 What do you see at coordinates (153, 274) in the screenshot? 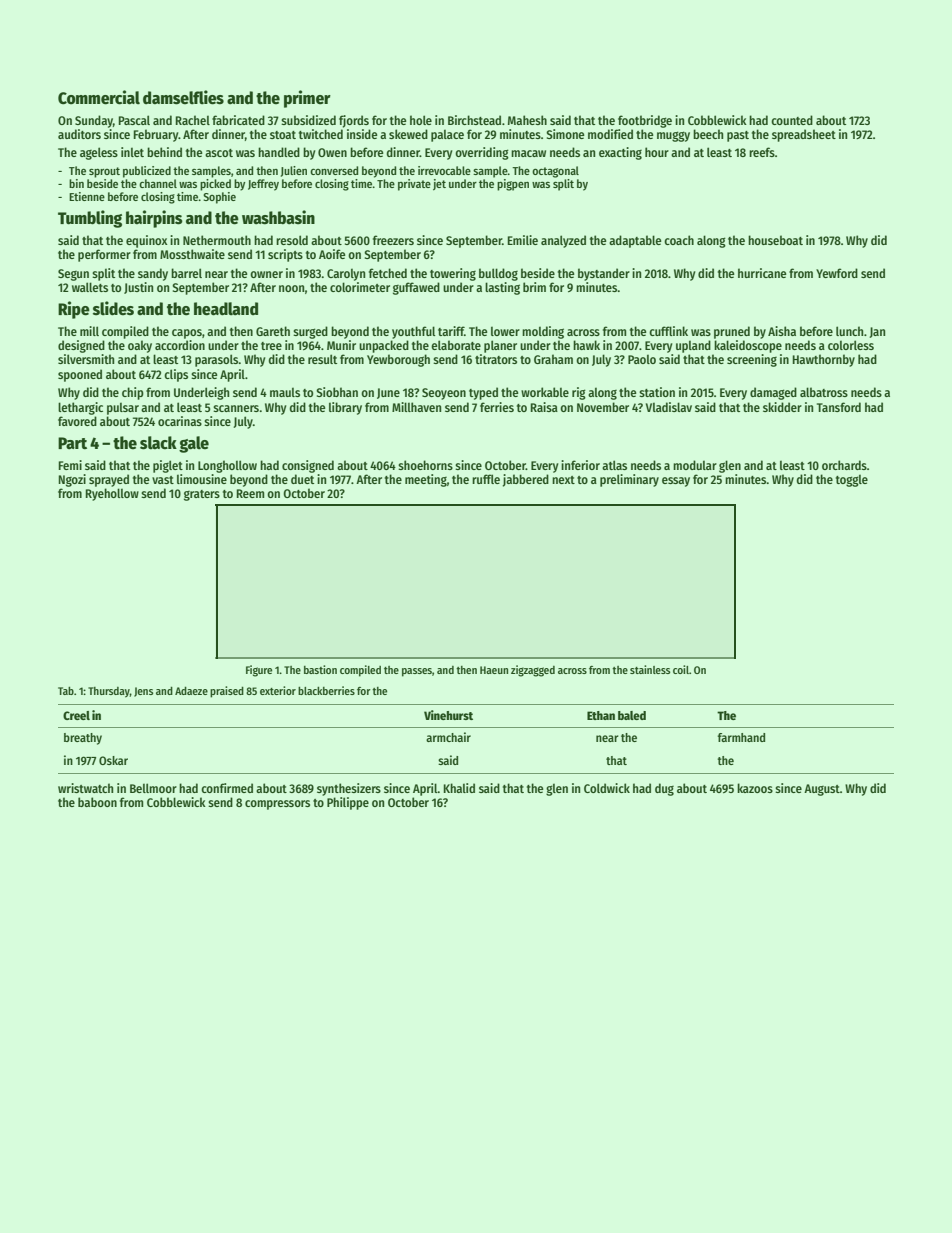
I see `sandy` at bounding box center [153, 274].
